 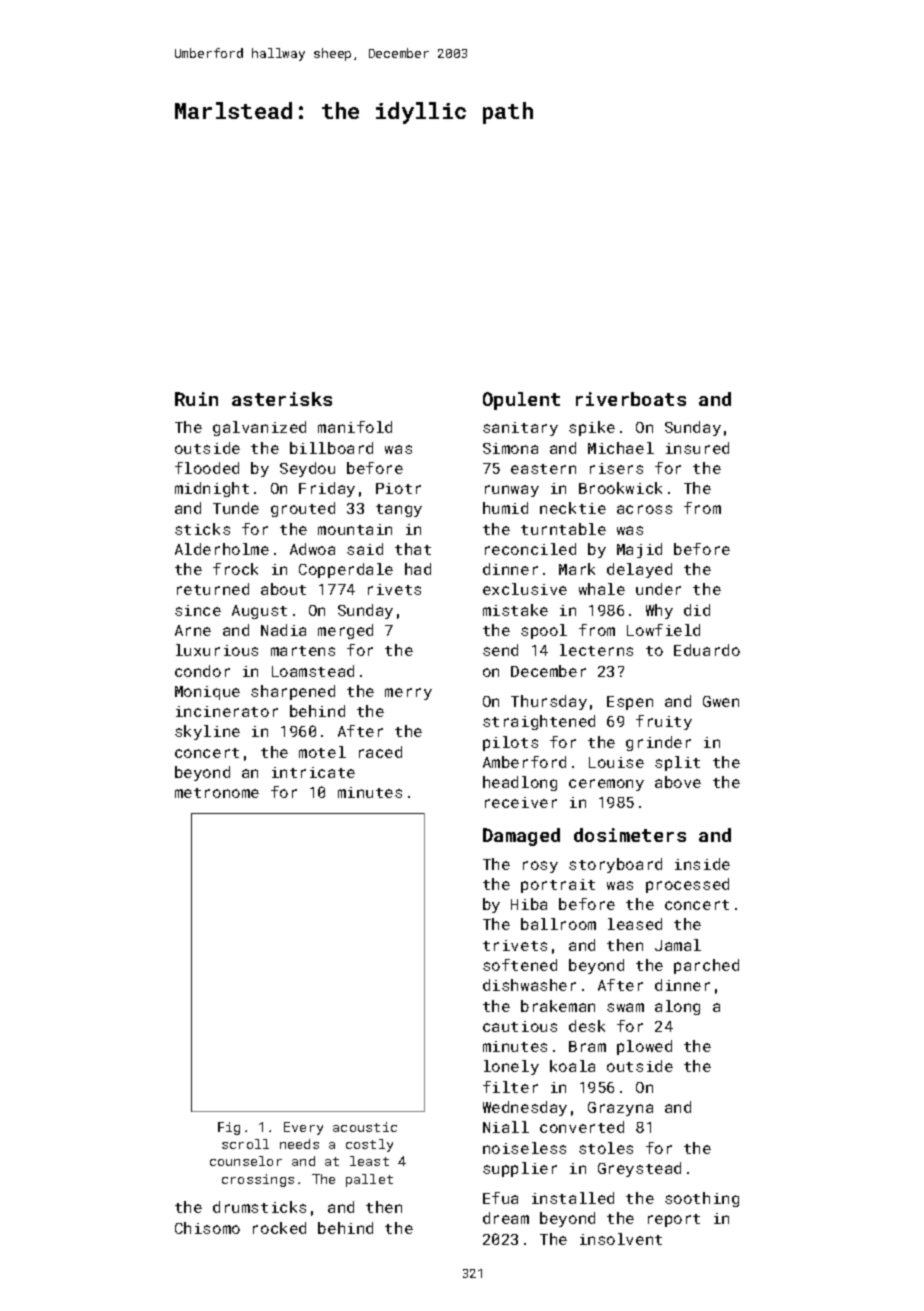 What do you see at coordinates (697, 610) in the screenshot?
I see `did` at bounding box center [697, 610].
